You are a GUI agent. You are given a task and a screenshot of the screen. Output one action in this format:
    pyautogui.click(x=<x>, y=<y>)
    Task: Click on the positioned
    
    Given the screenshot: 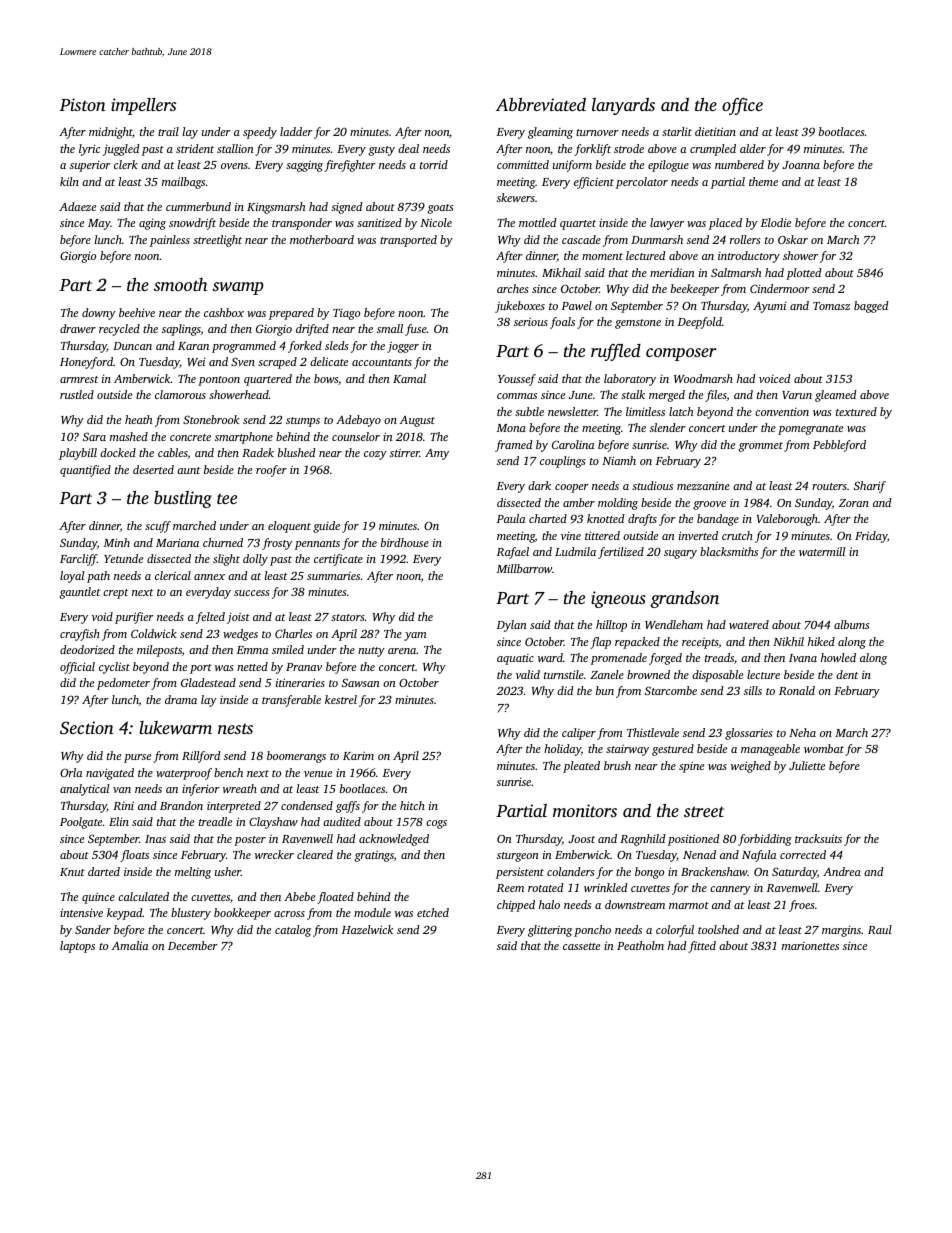 What is the action you would take?
    pyautogui.click(x=694, y=840)
